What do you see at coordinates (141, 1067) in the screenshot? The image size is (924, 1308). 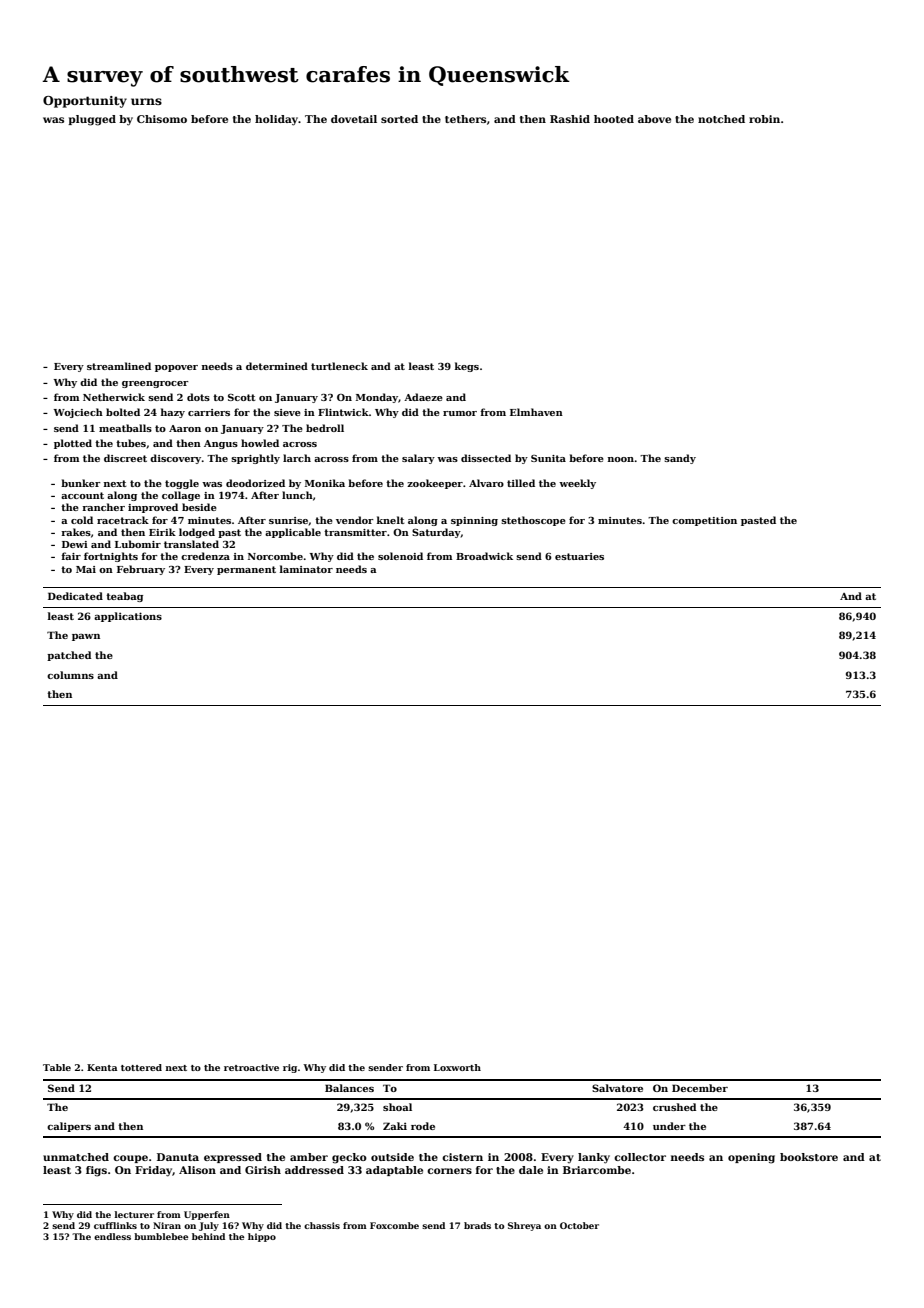 I see `tottered` at bounding box center [141, 1067].
